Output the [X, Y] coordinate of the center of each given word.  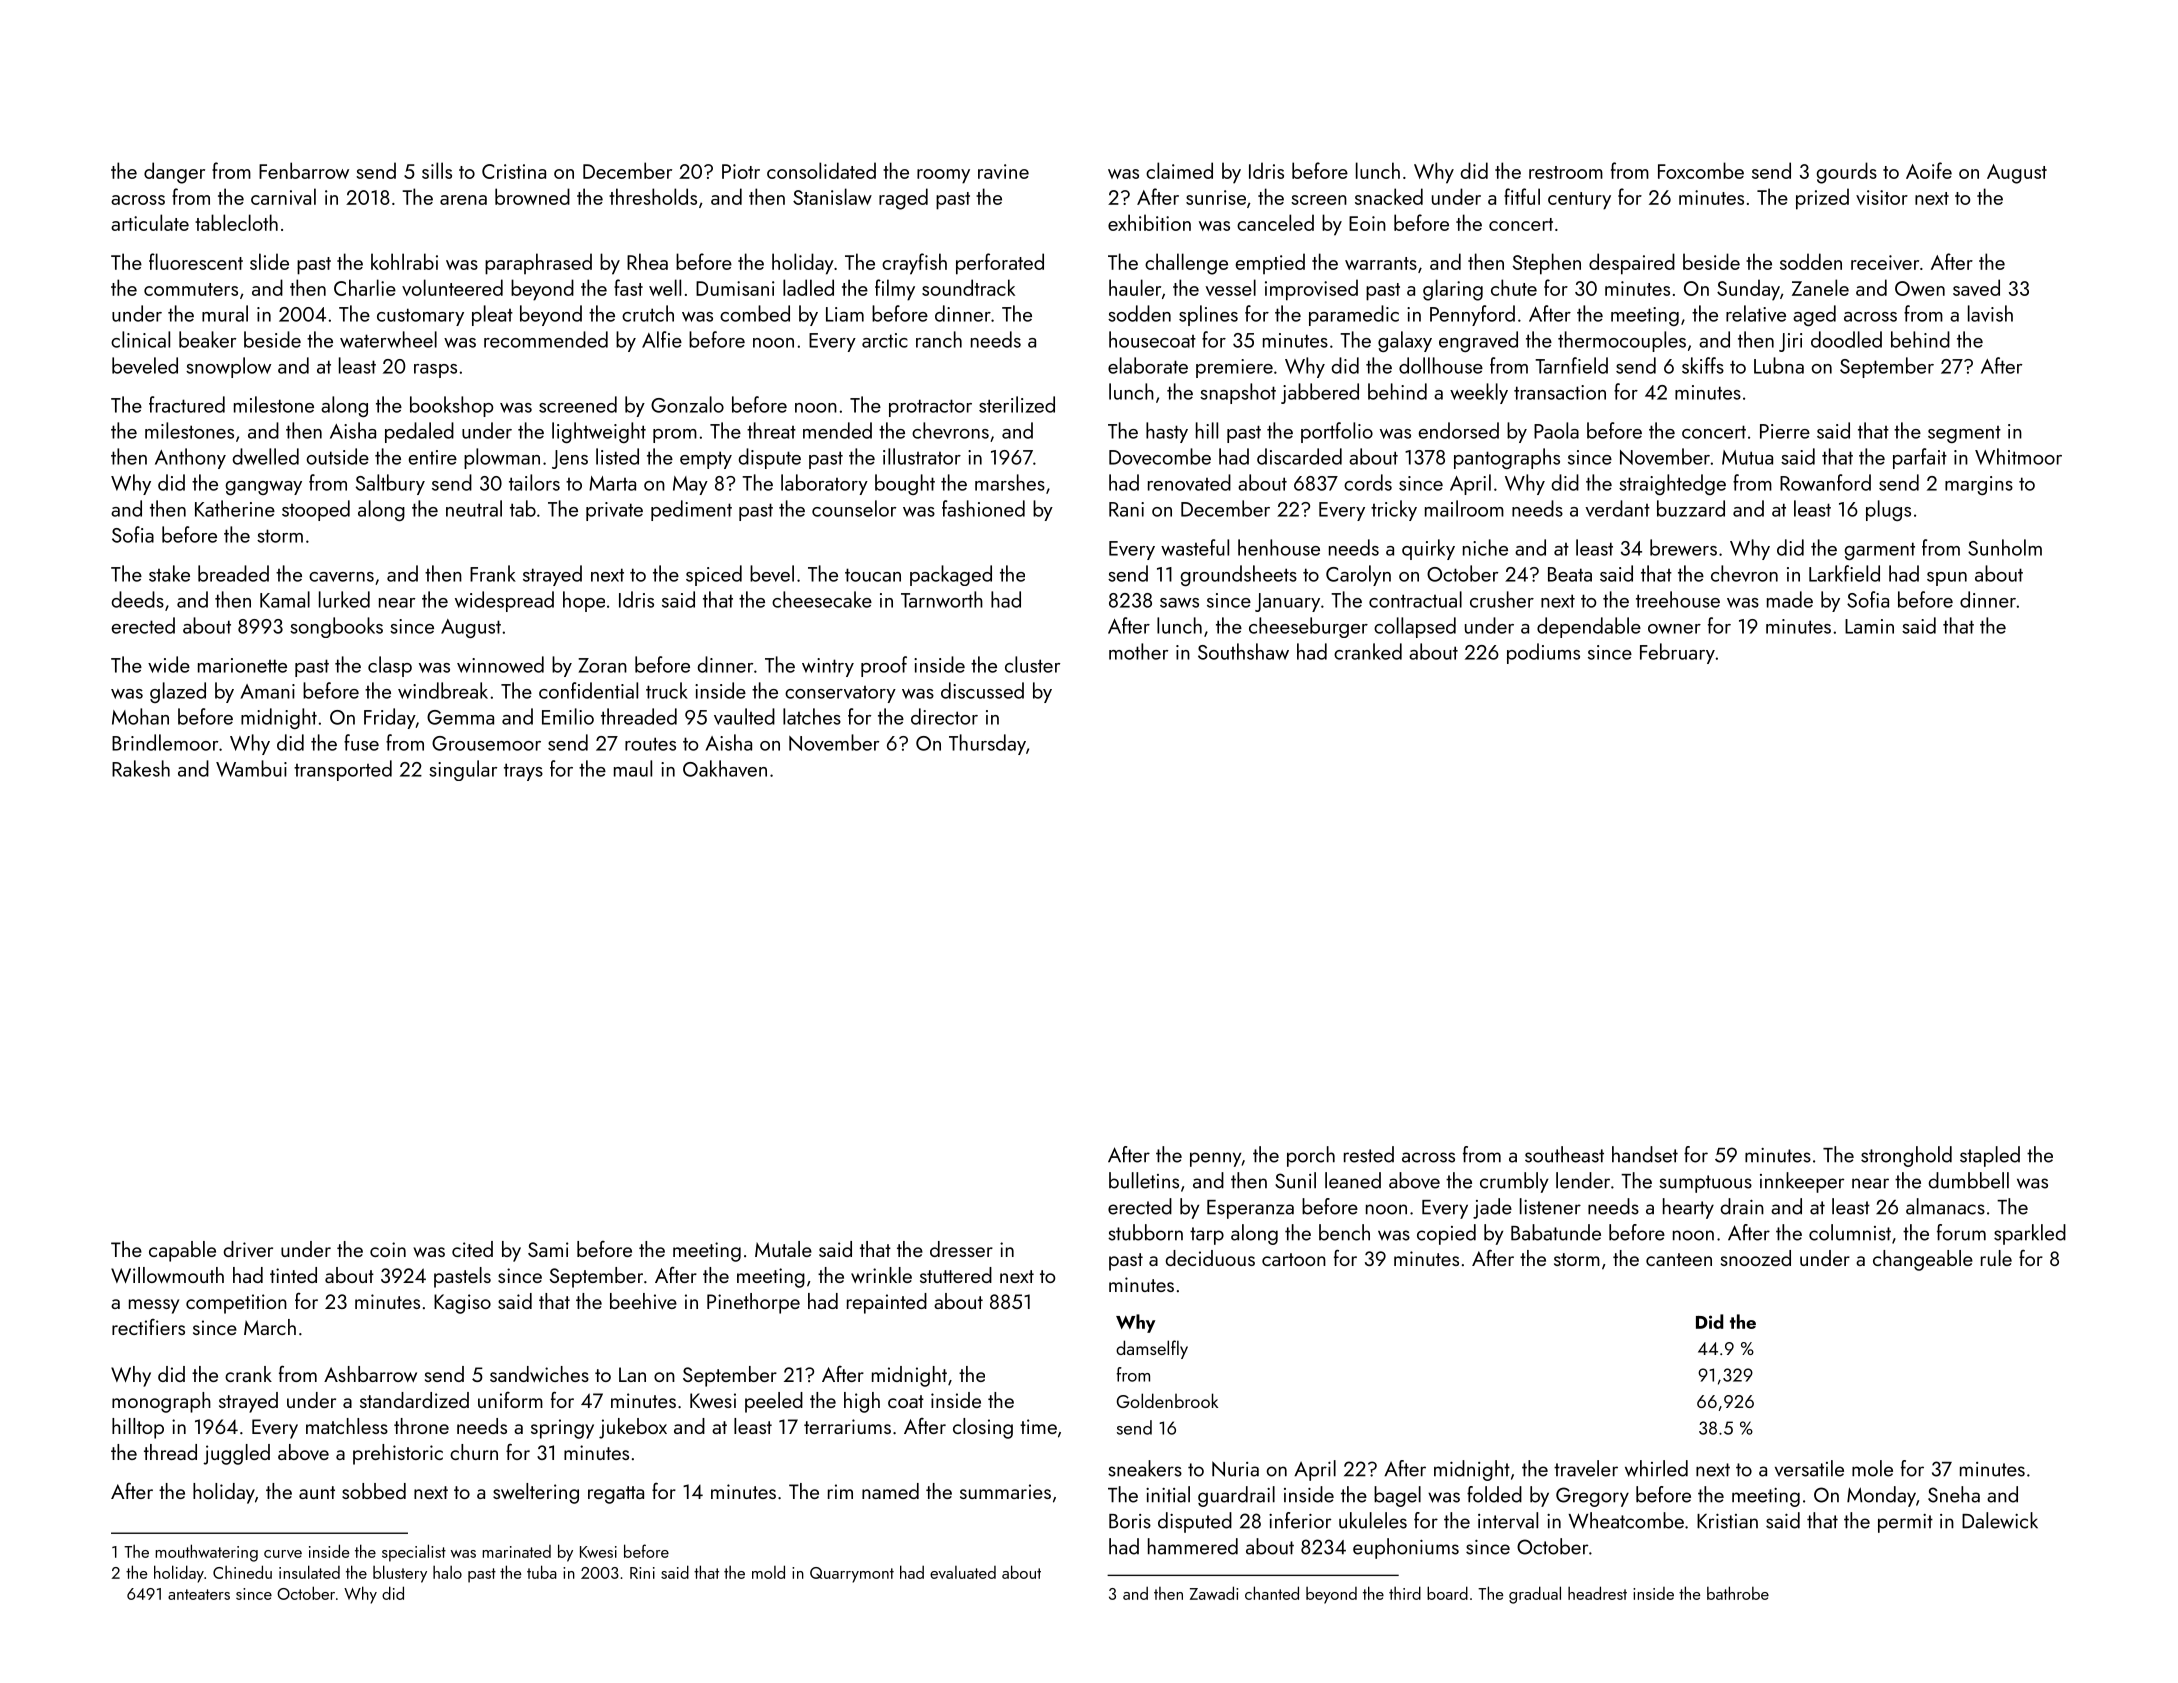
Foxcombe [1701, 170]
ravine [1003, 171]
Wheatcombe [1626, 1520]
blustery [400, 1574]
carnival [283, 196]
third [1405, 1593]
